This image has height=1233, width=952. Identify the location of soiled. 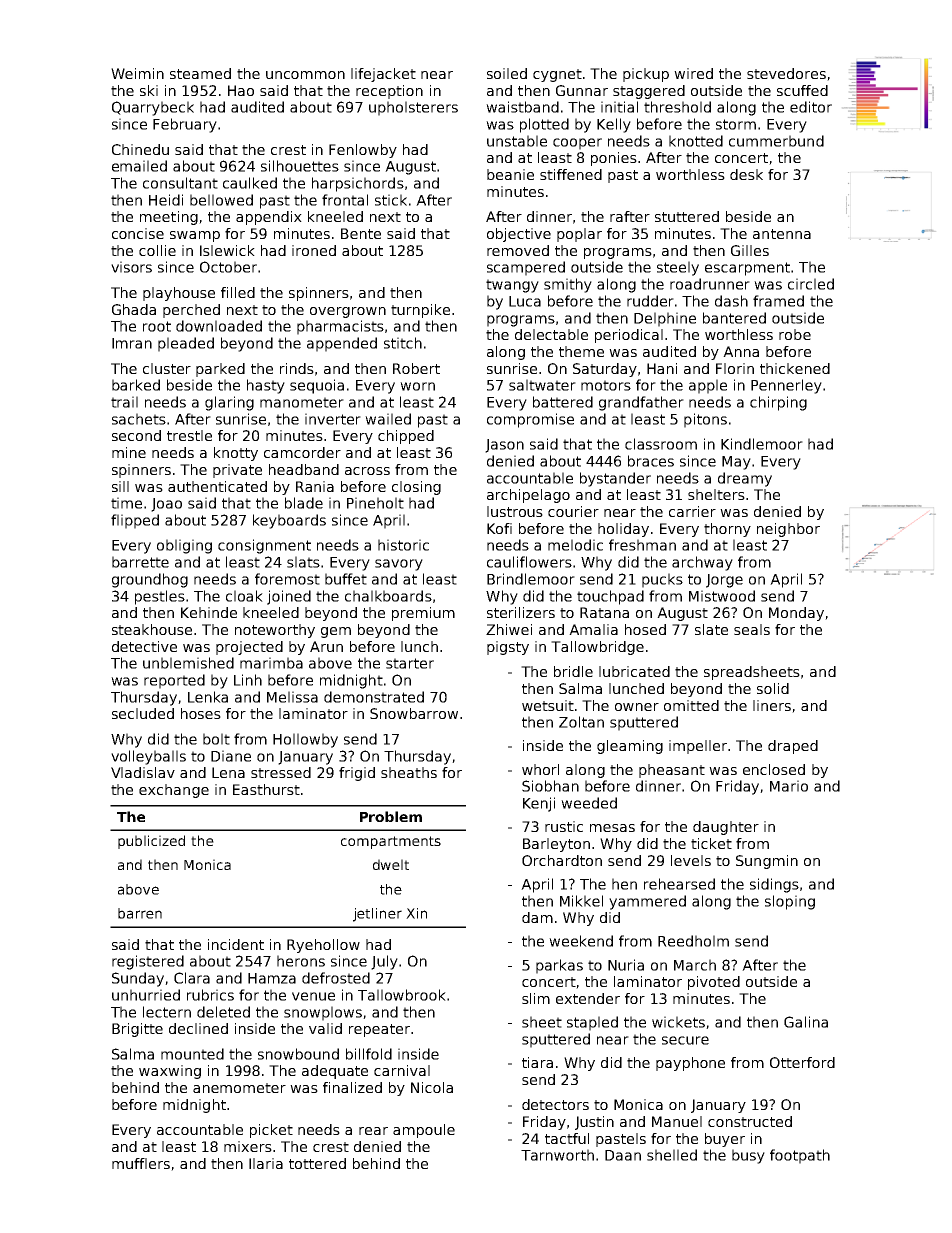
(507, 73).
